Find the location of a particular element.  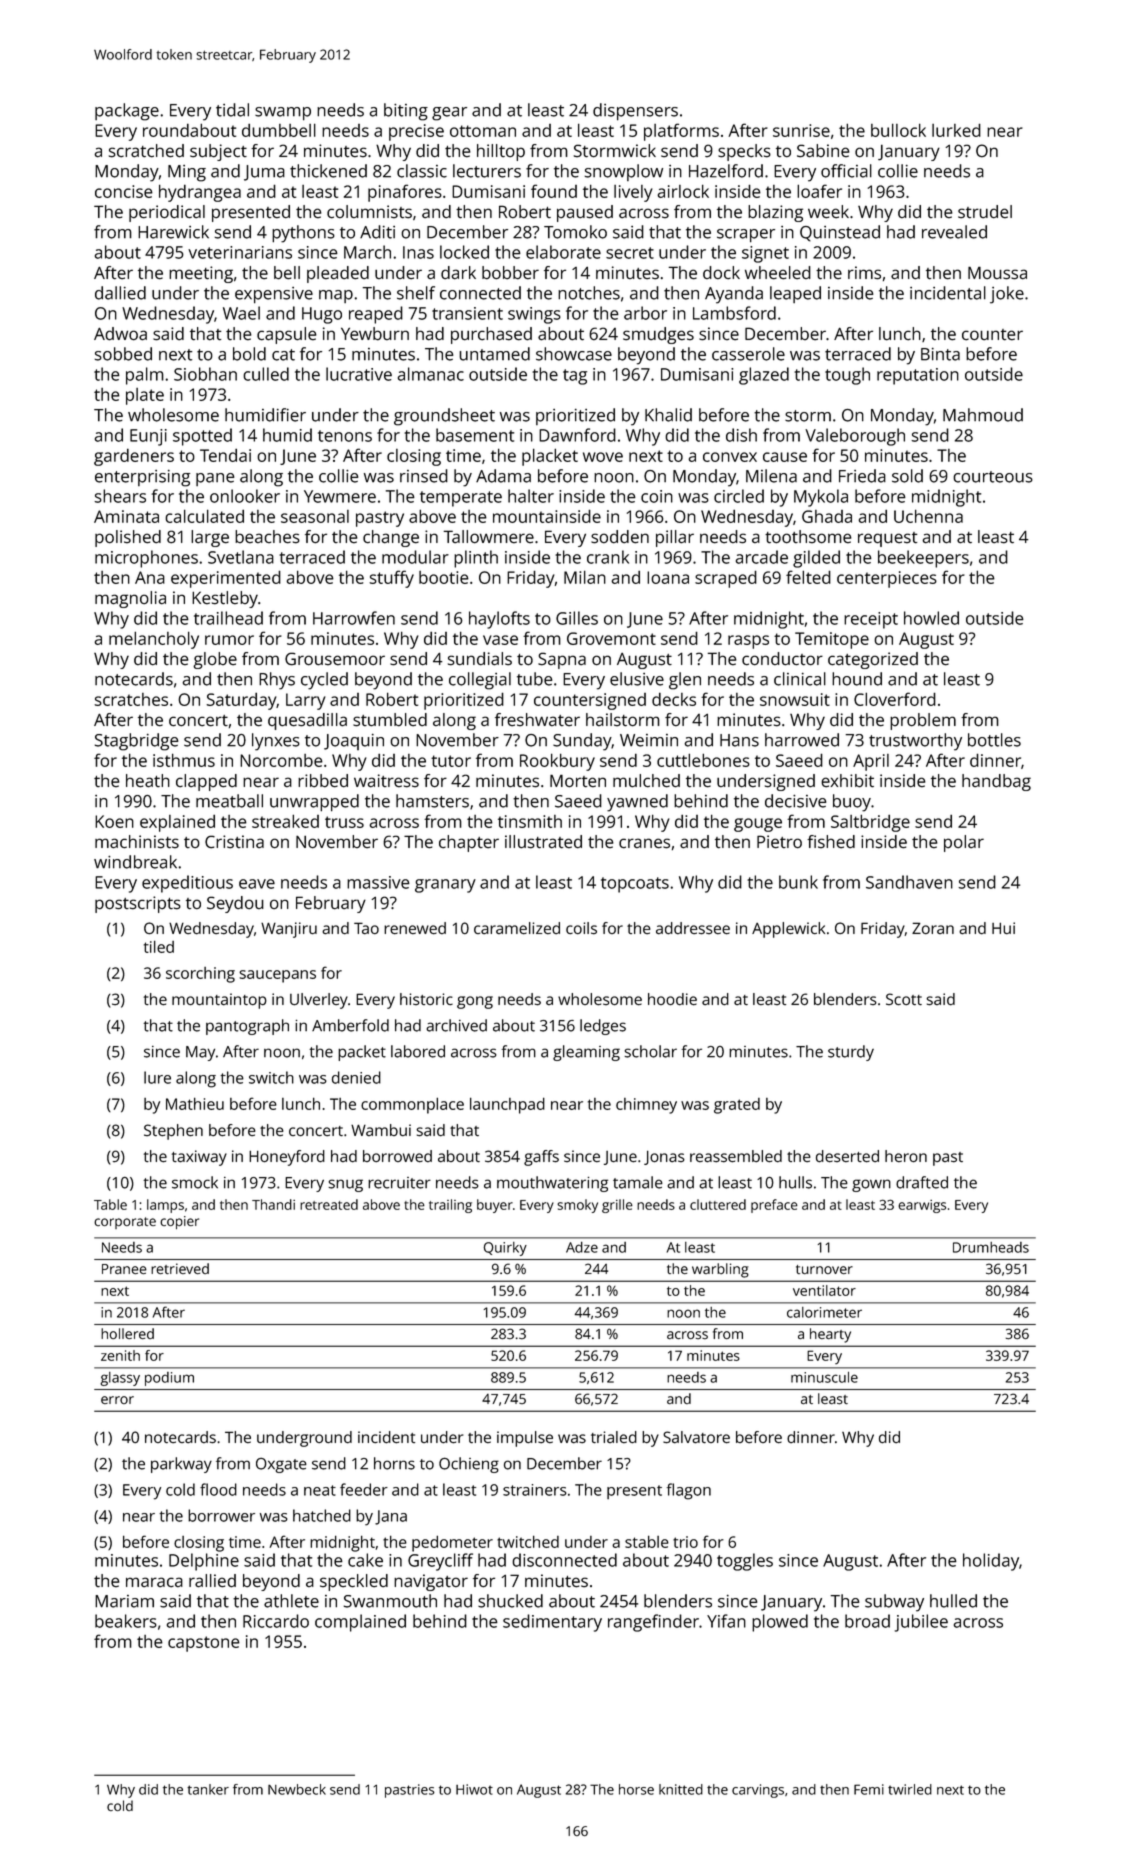

Valeborough is located at coordinates (855, 437).
